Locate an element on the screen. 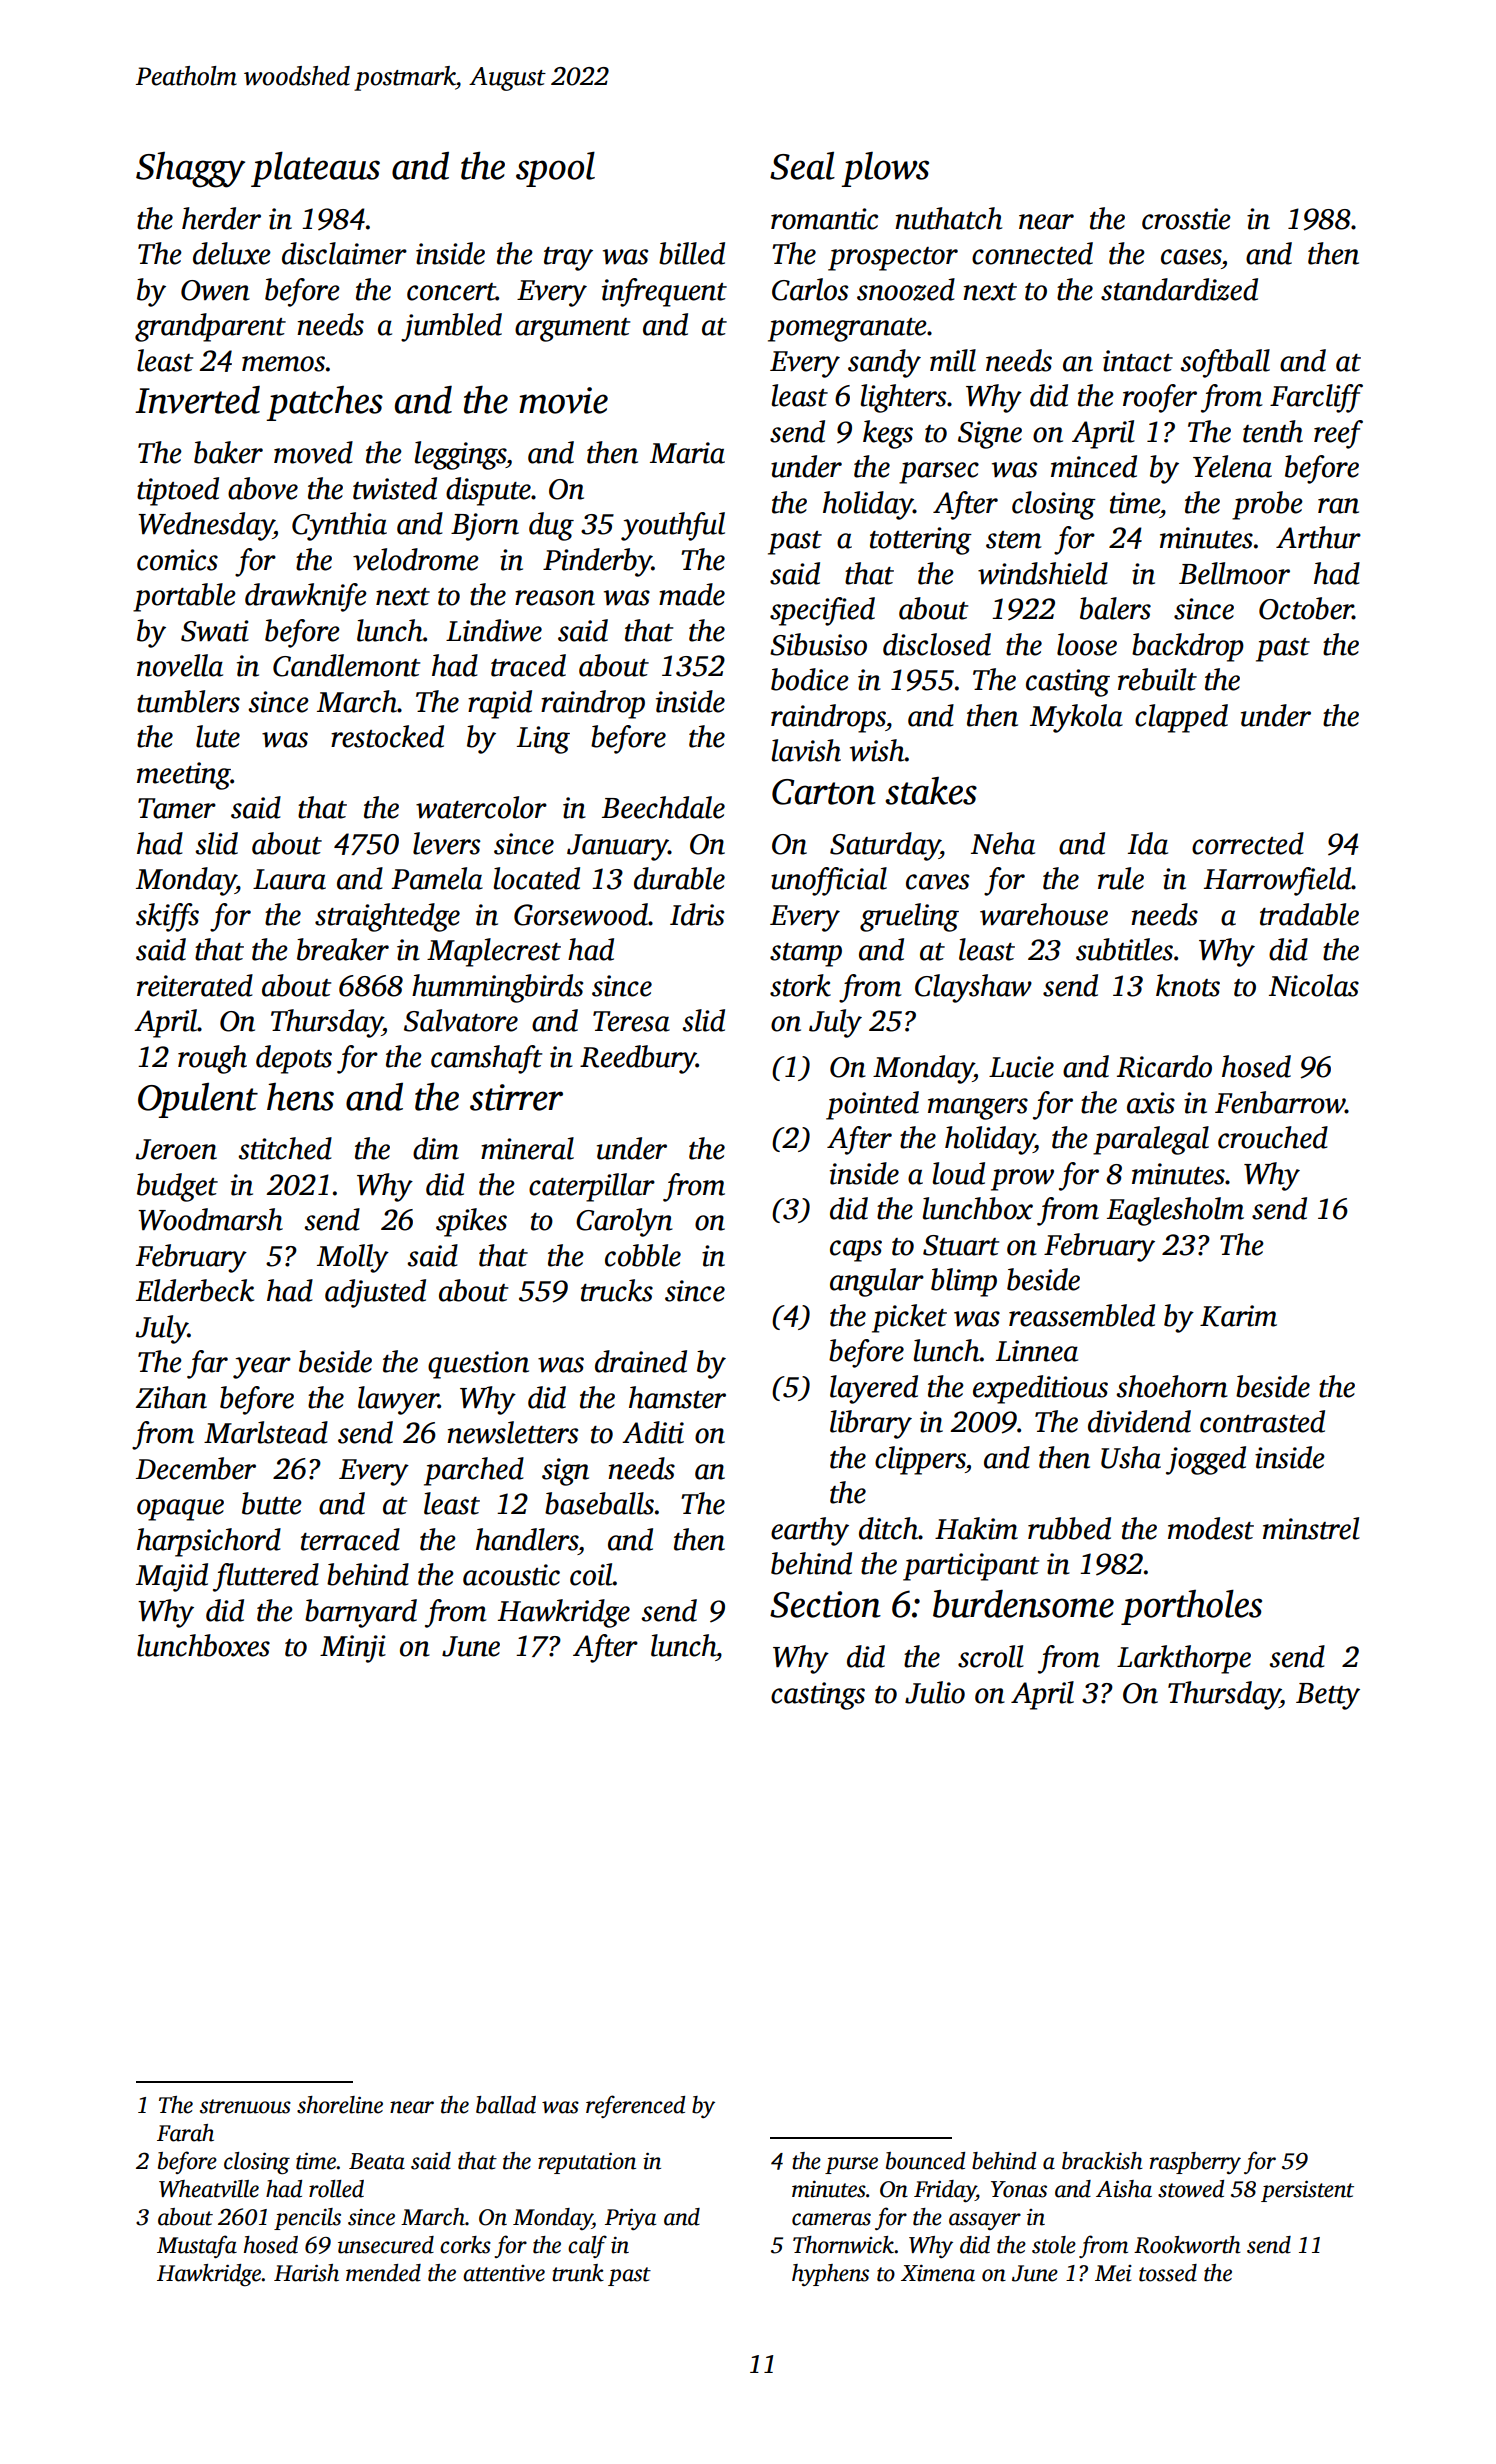 The image size is (1496, 2464). Harrowfield is located at coordinates (1278, 881).
